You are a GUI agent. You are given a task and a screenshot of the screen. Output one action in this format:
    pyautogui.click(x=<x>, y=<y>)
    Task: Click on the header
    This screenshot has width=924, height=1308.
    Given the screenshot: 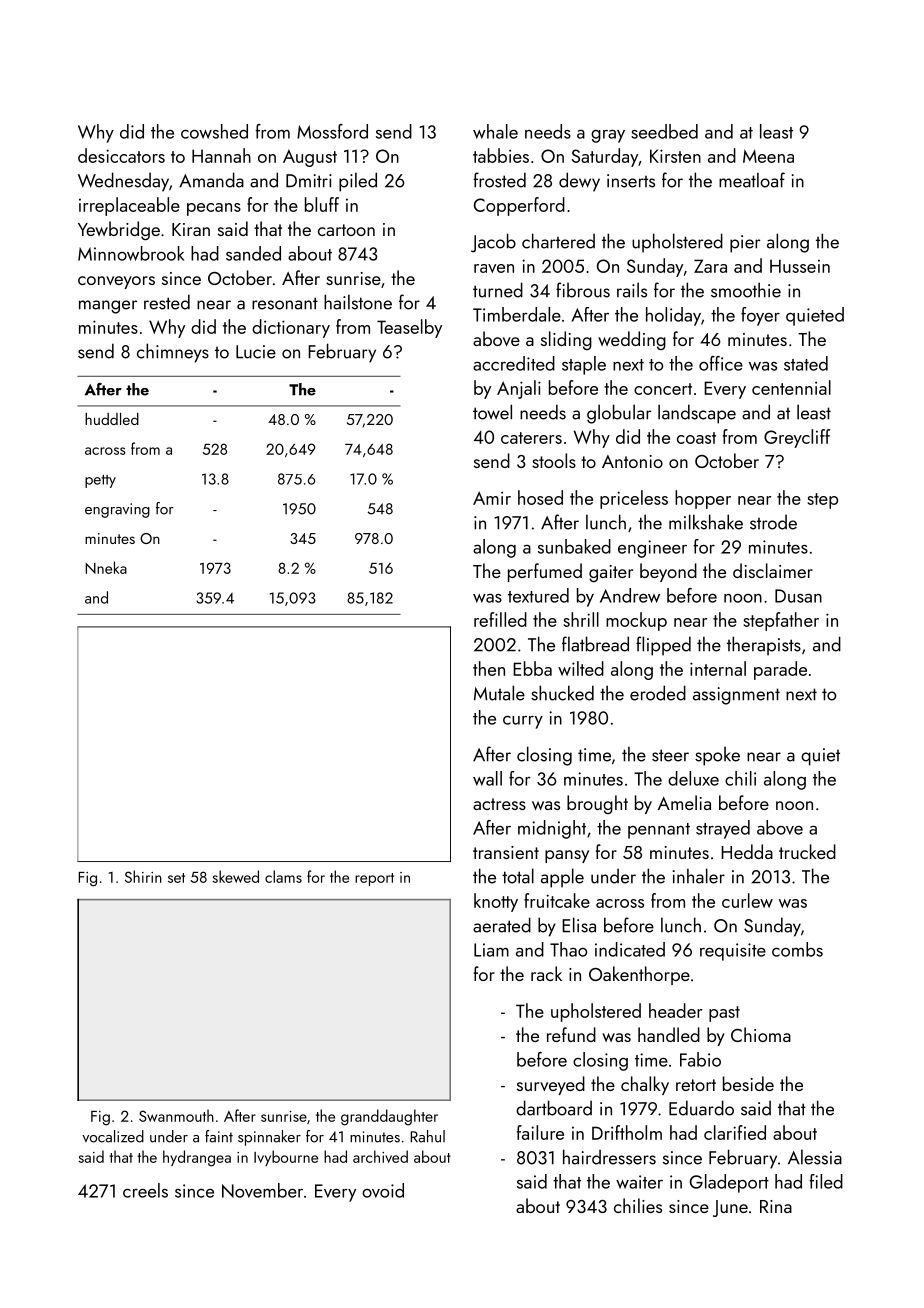 What is the action you would take?
    pyautogui.click(x=676, y=1010)
